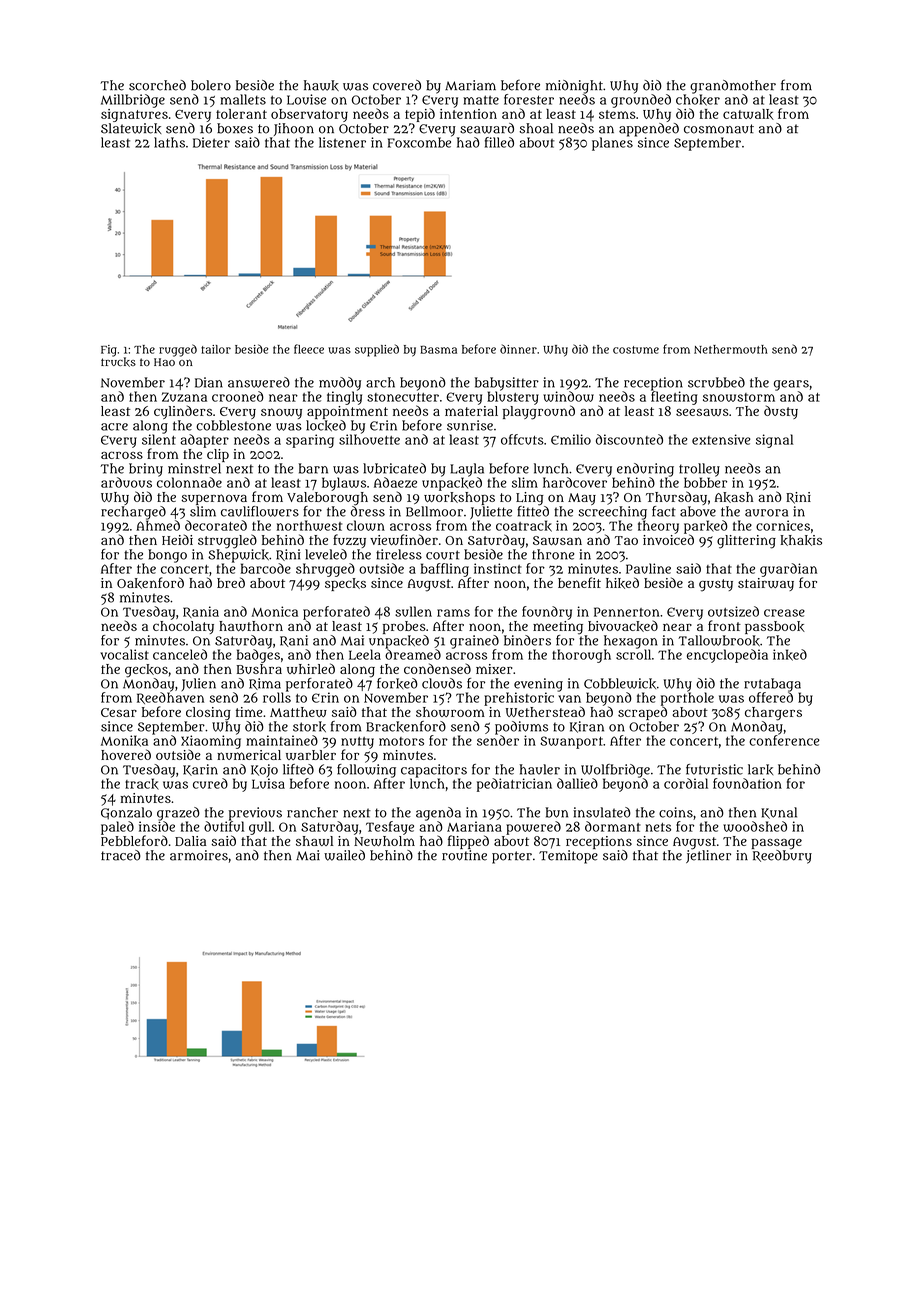  I want to click on bolero, so click(211, 85).
